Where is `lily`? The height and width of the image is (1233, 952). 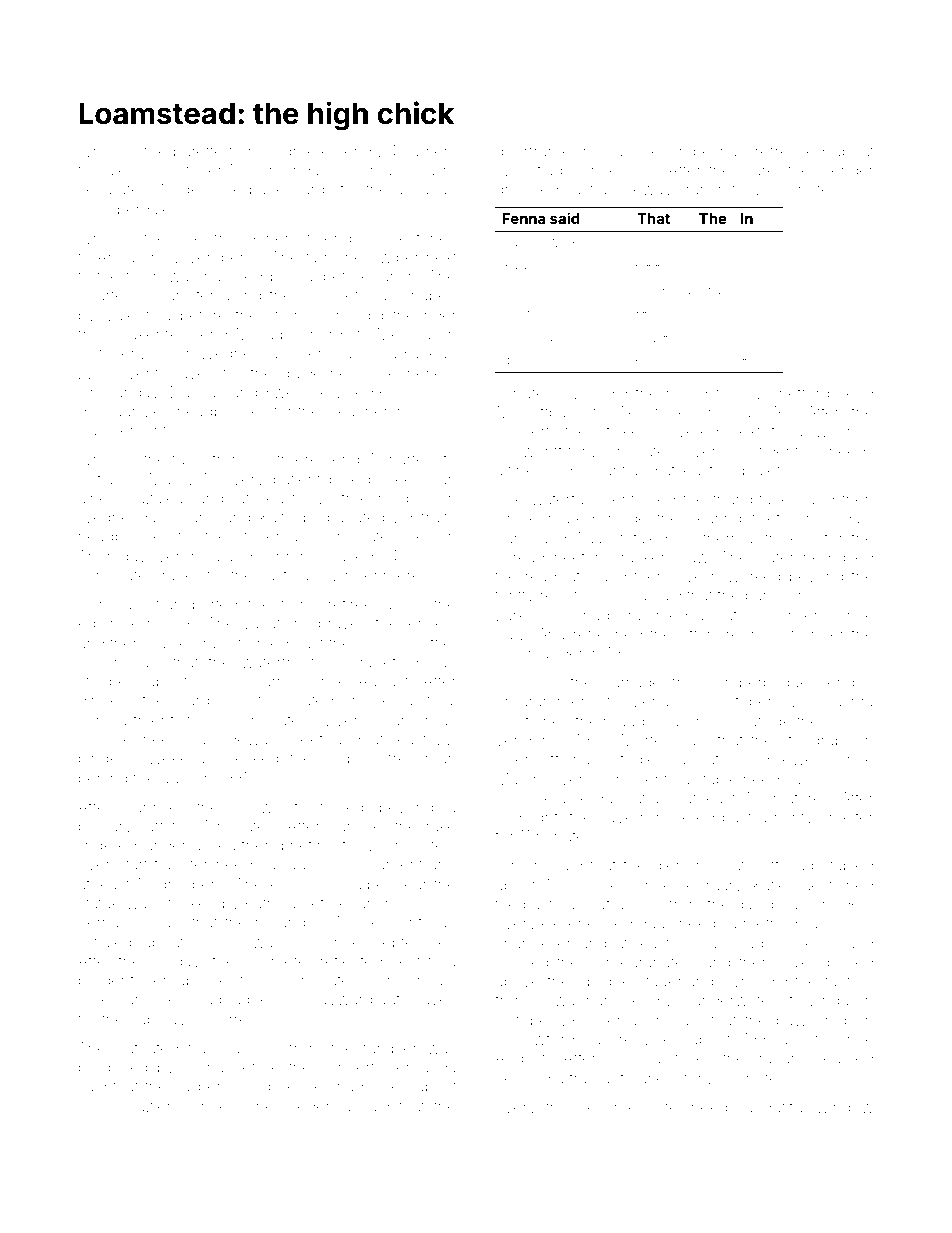 lily is located at coordinates (813, 453).
